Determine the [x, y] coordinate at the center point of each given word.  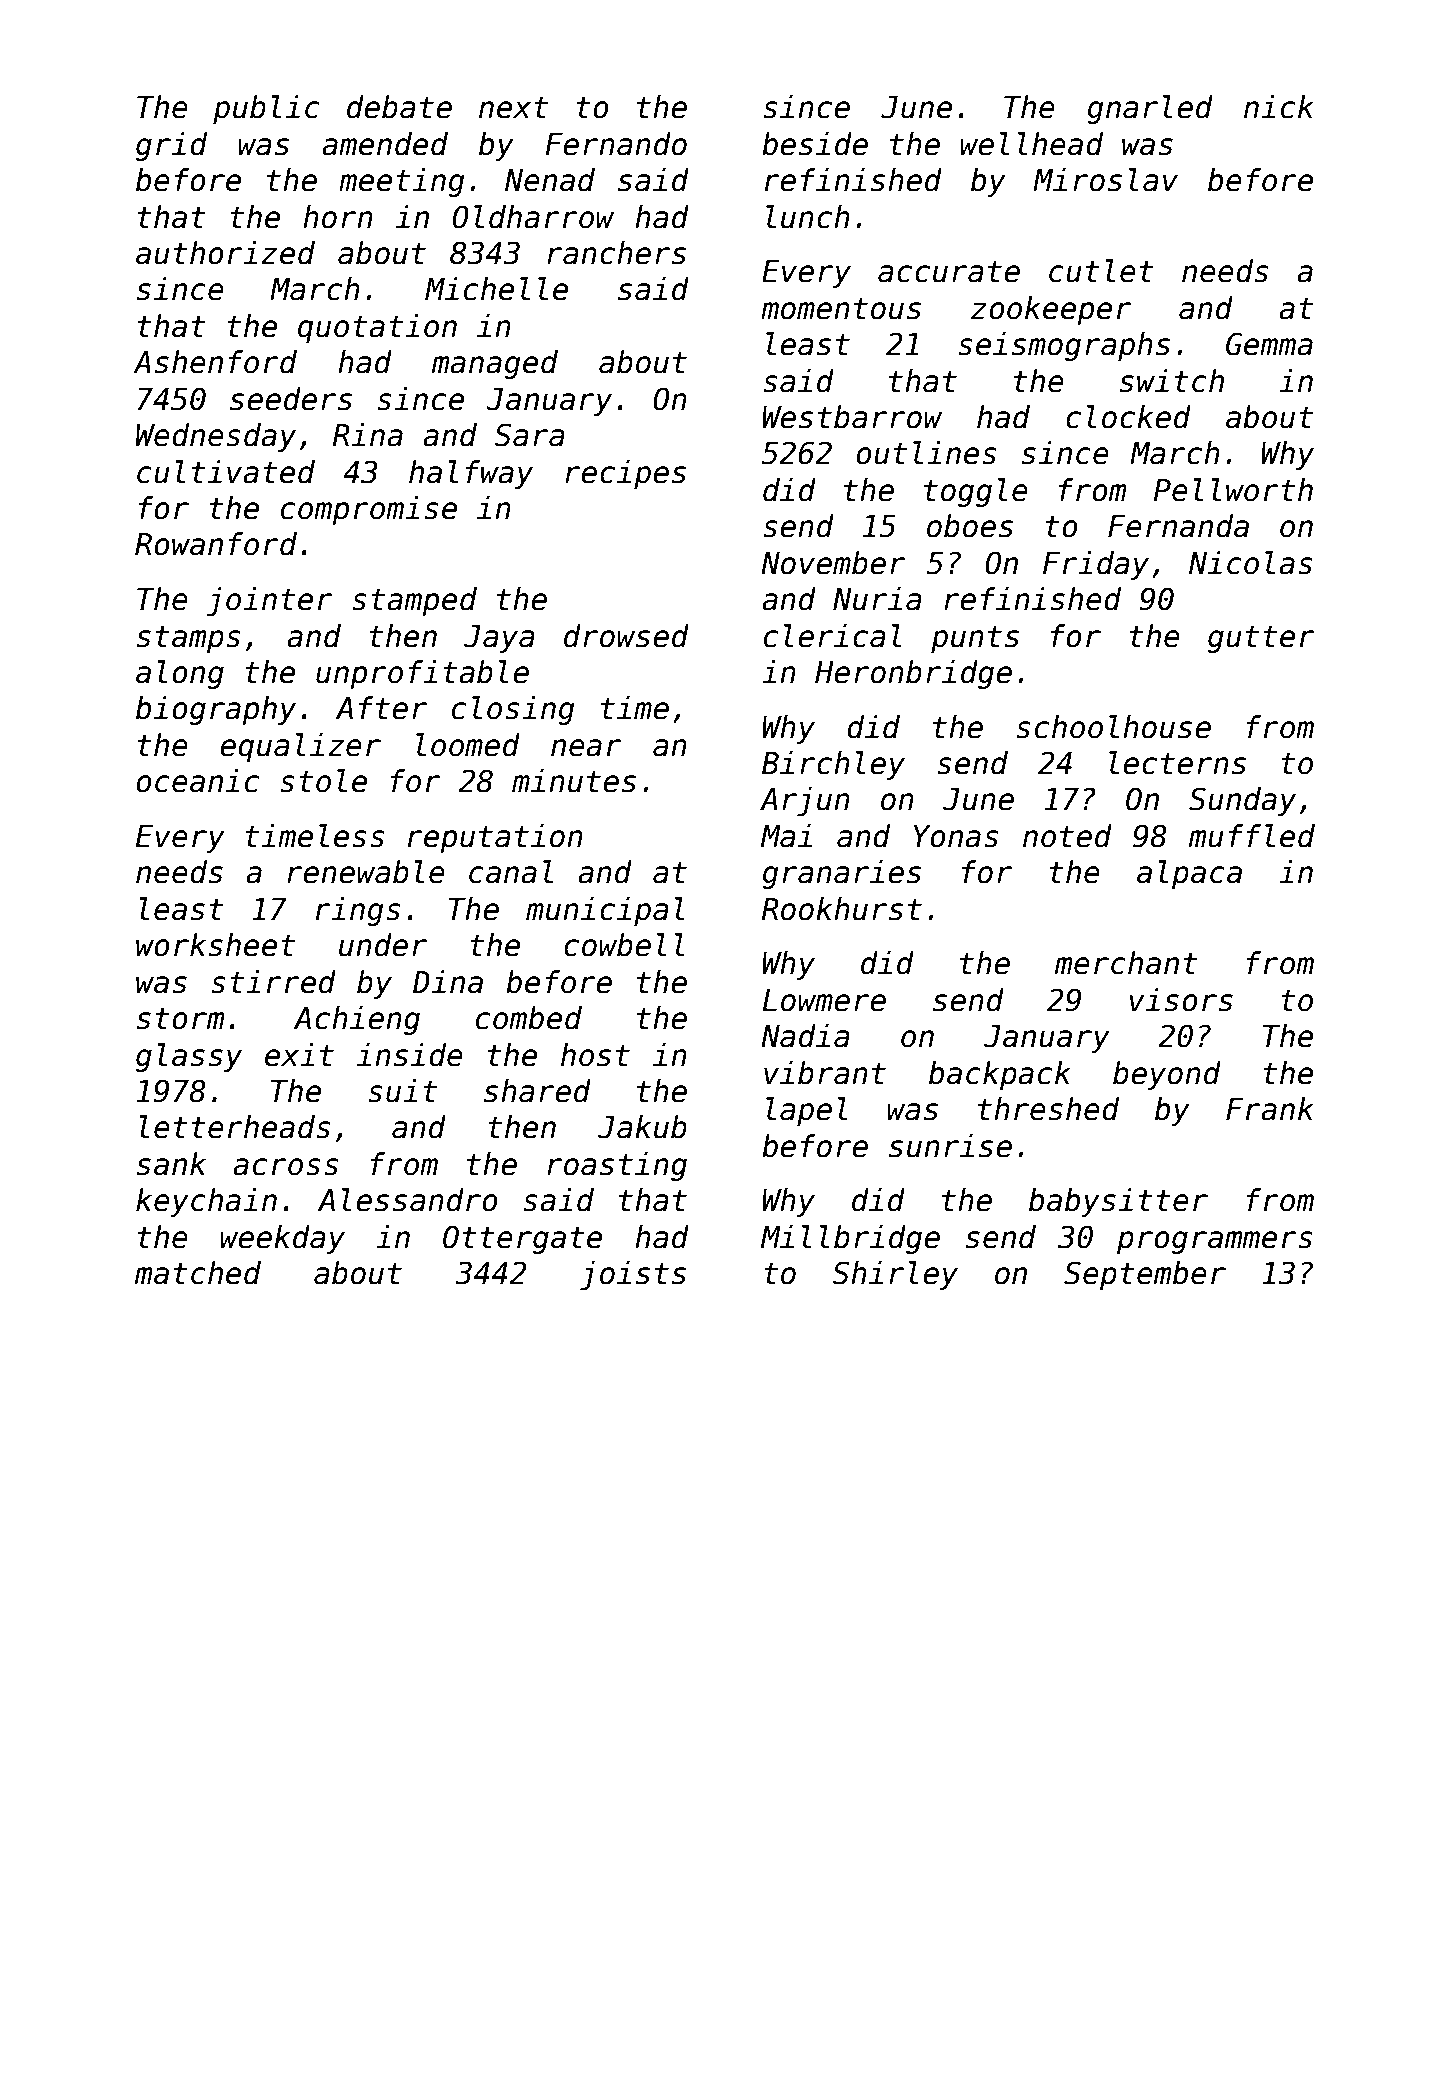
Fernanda [1178, 526]
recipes [625, 474]
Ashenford [215, 362]
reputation [495, 838]
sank [171, 1164]
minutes [574, 781]
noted [1067, 836]
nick [1279, 107]
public [266, 109]
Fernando [616, 144]
